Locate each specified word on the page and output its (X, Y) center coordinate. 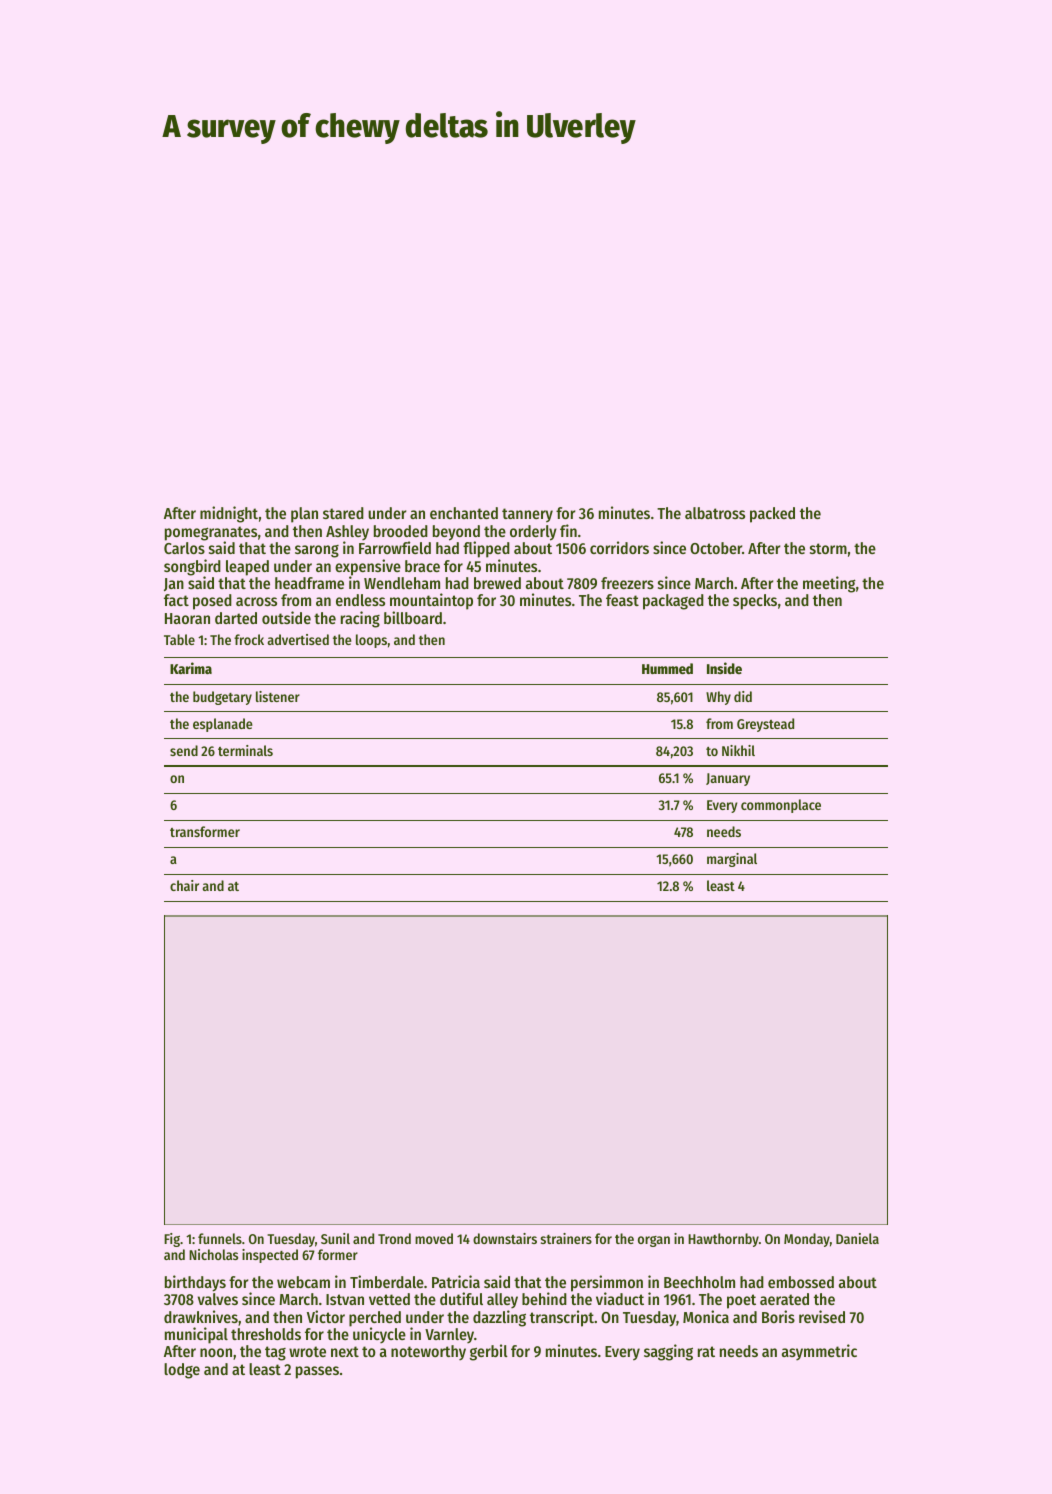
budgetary (222, 698)
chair (184, 885)
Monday (807, 1240)
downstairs (505, 1238)
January (728, 779)
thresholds (266, 1334)
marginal (732, 860)
